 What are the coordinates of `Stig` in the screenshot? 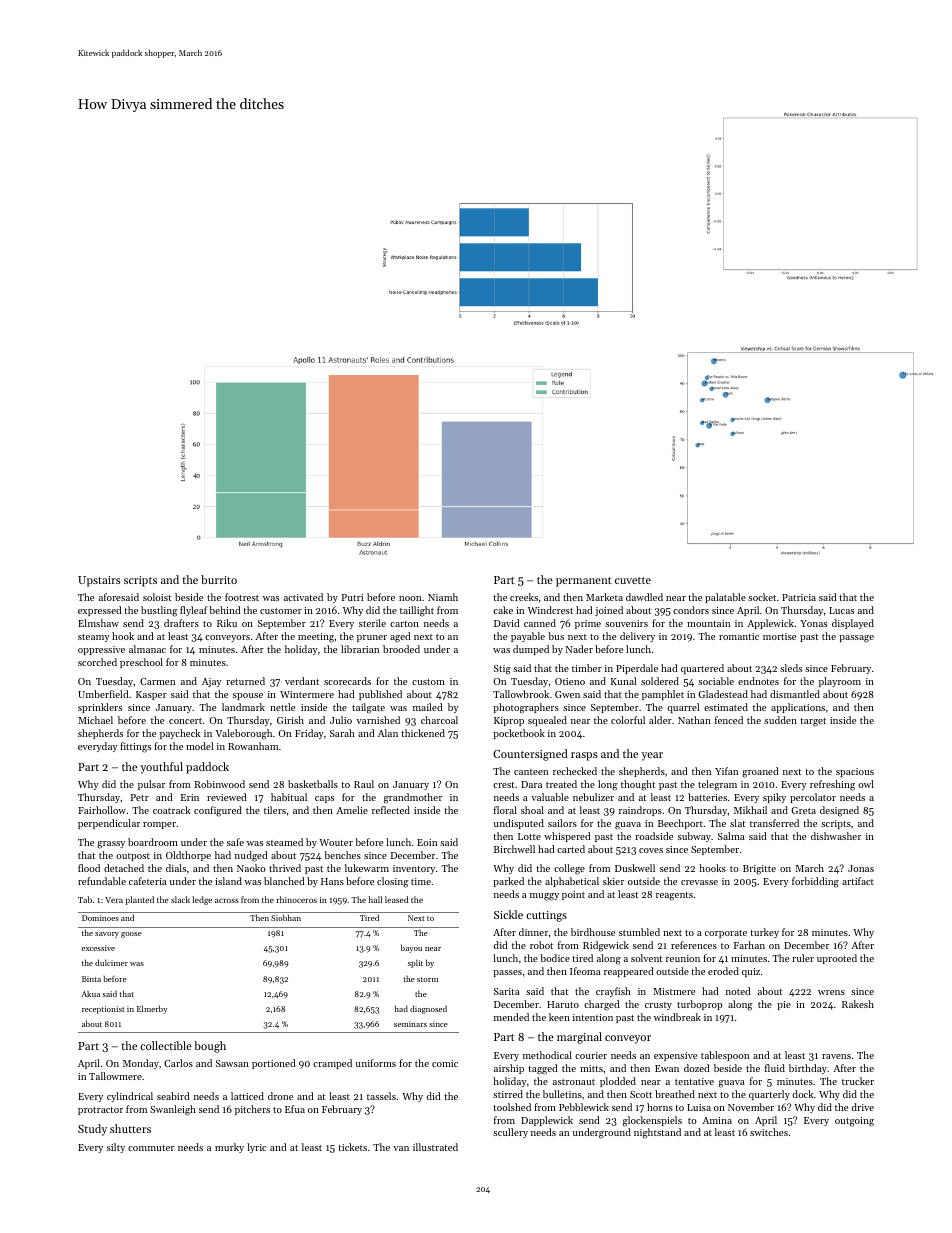 It's located at (502, 670).
